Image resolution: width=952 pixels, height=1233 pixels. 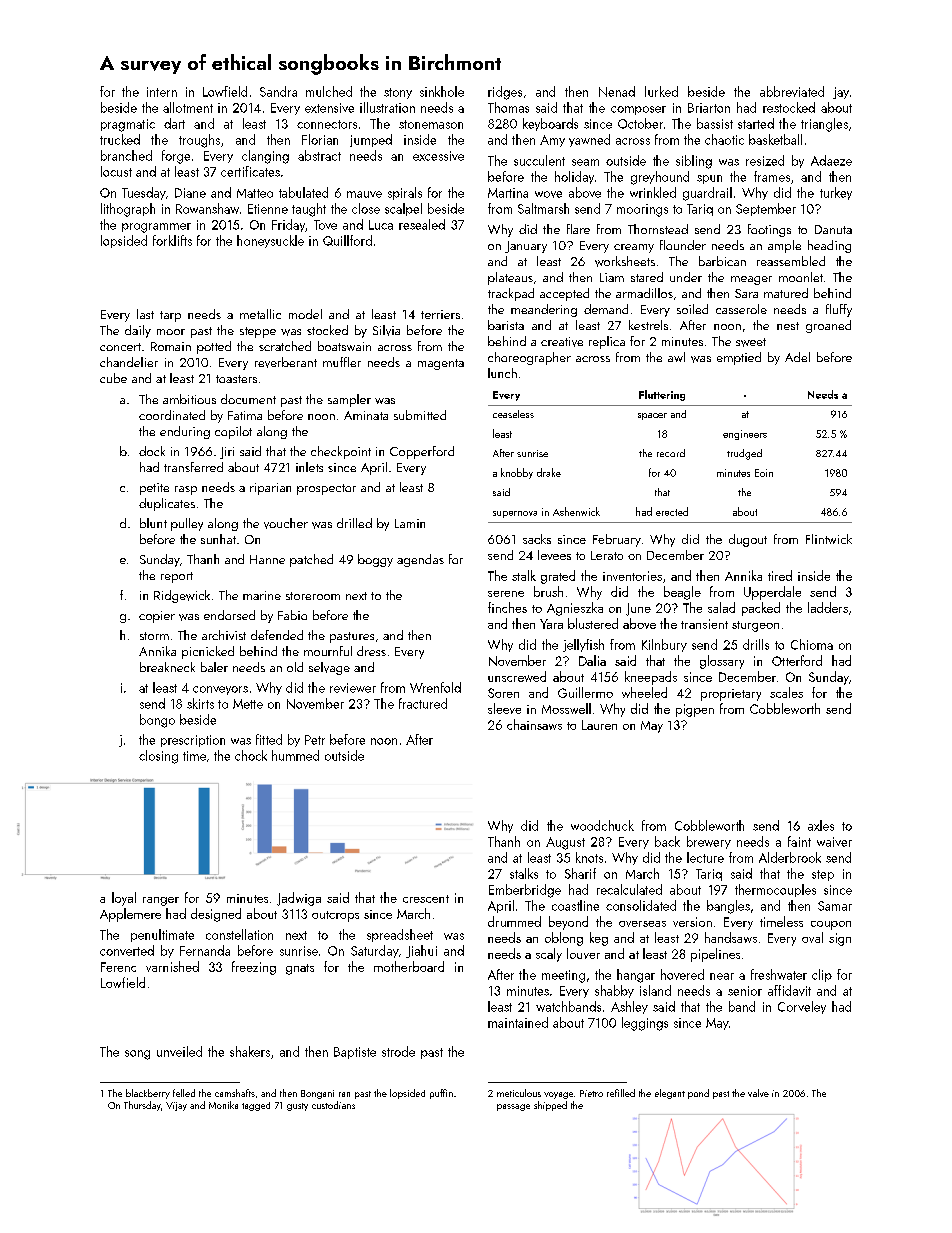 What do you see at coordinates (515, 514) in the screenshot?
I see `supernova` at bounding box center [515, 514].
